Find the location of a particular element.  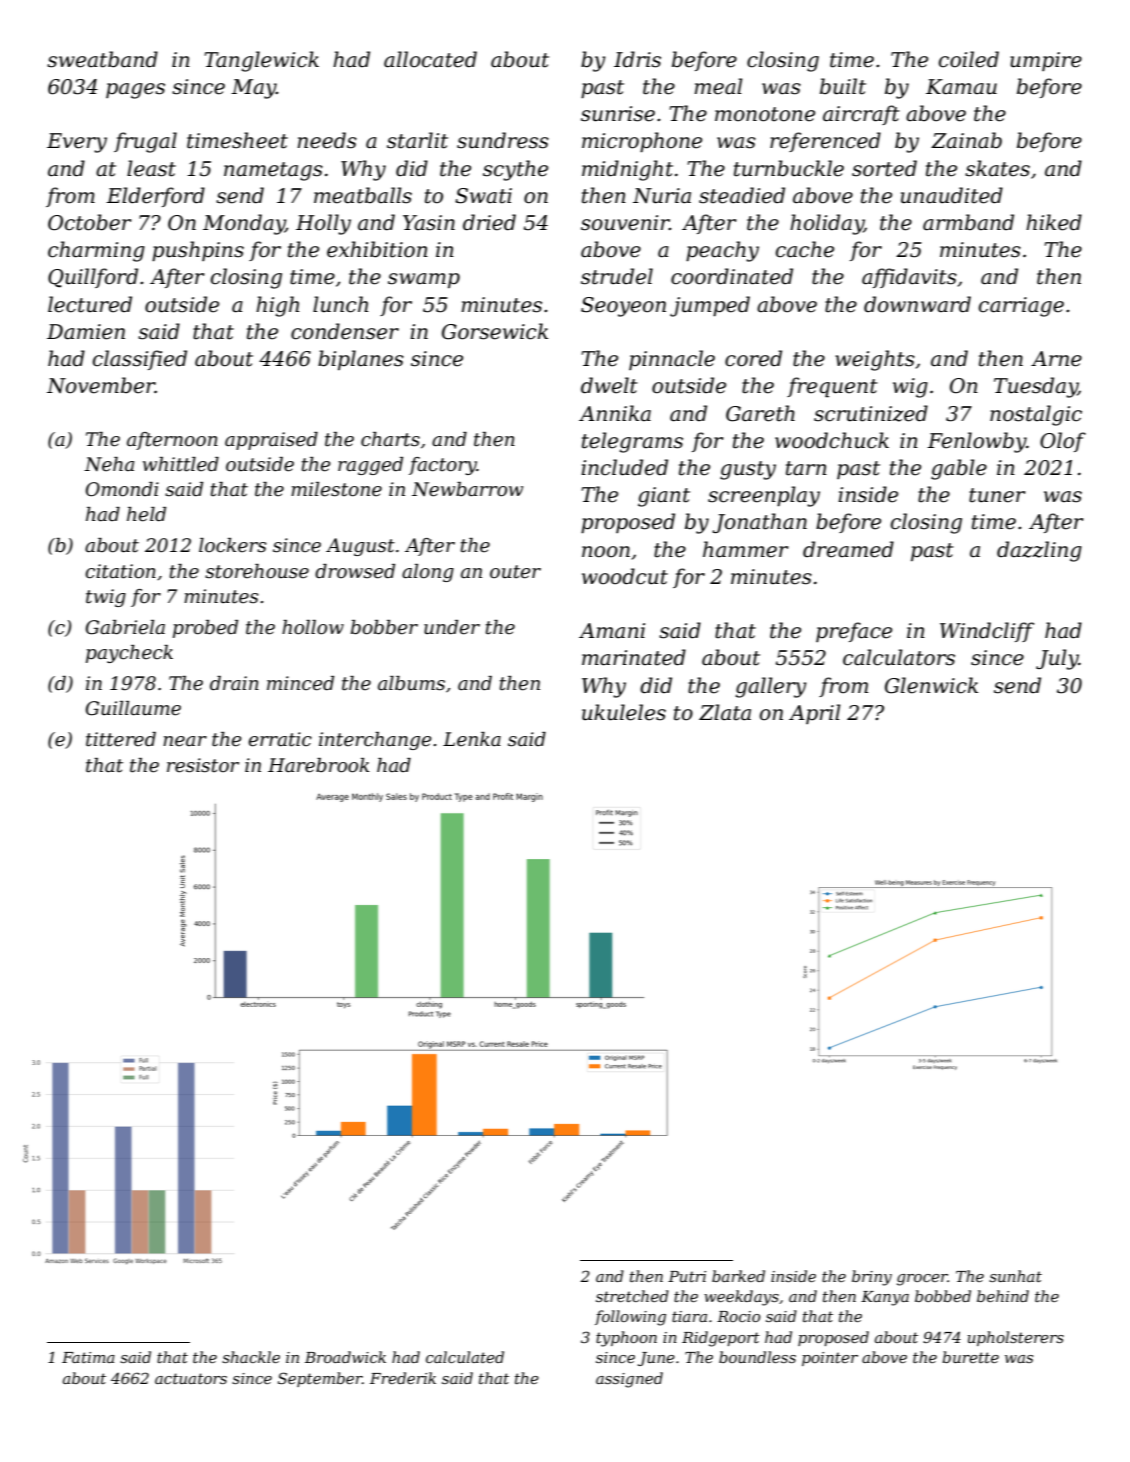

woodcut is located at coordinates (625, 576).
